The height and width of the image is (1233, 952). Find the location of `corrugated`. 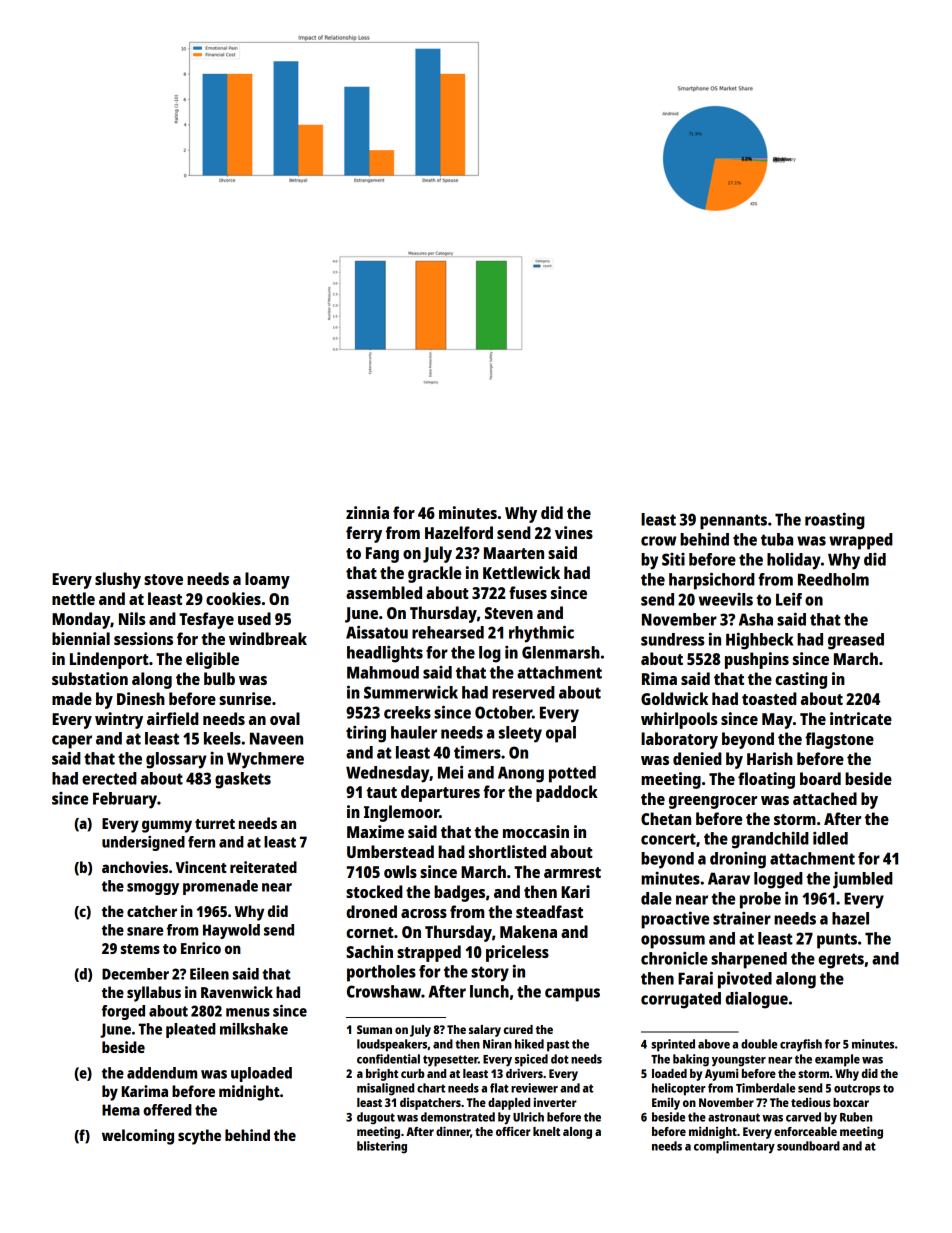

corrugated is located at coordinates (681, 1000).
